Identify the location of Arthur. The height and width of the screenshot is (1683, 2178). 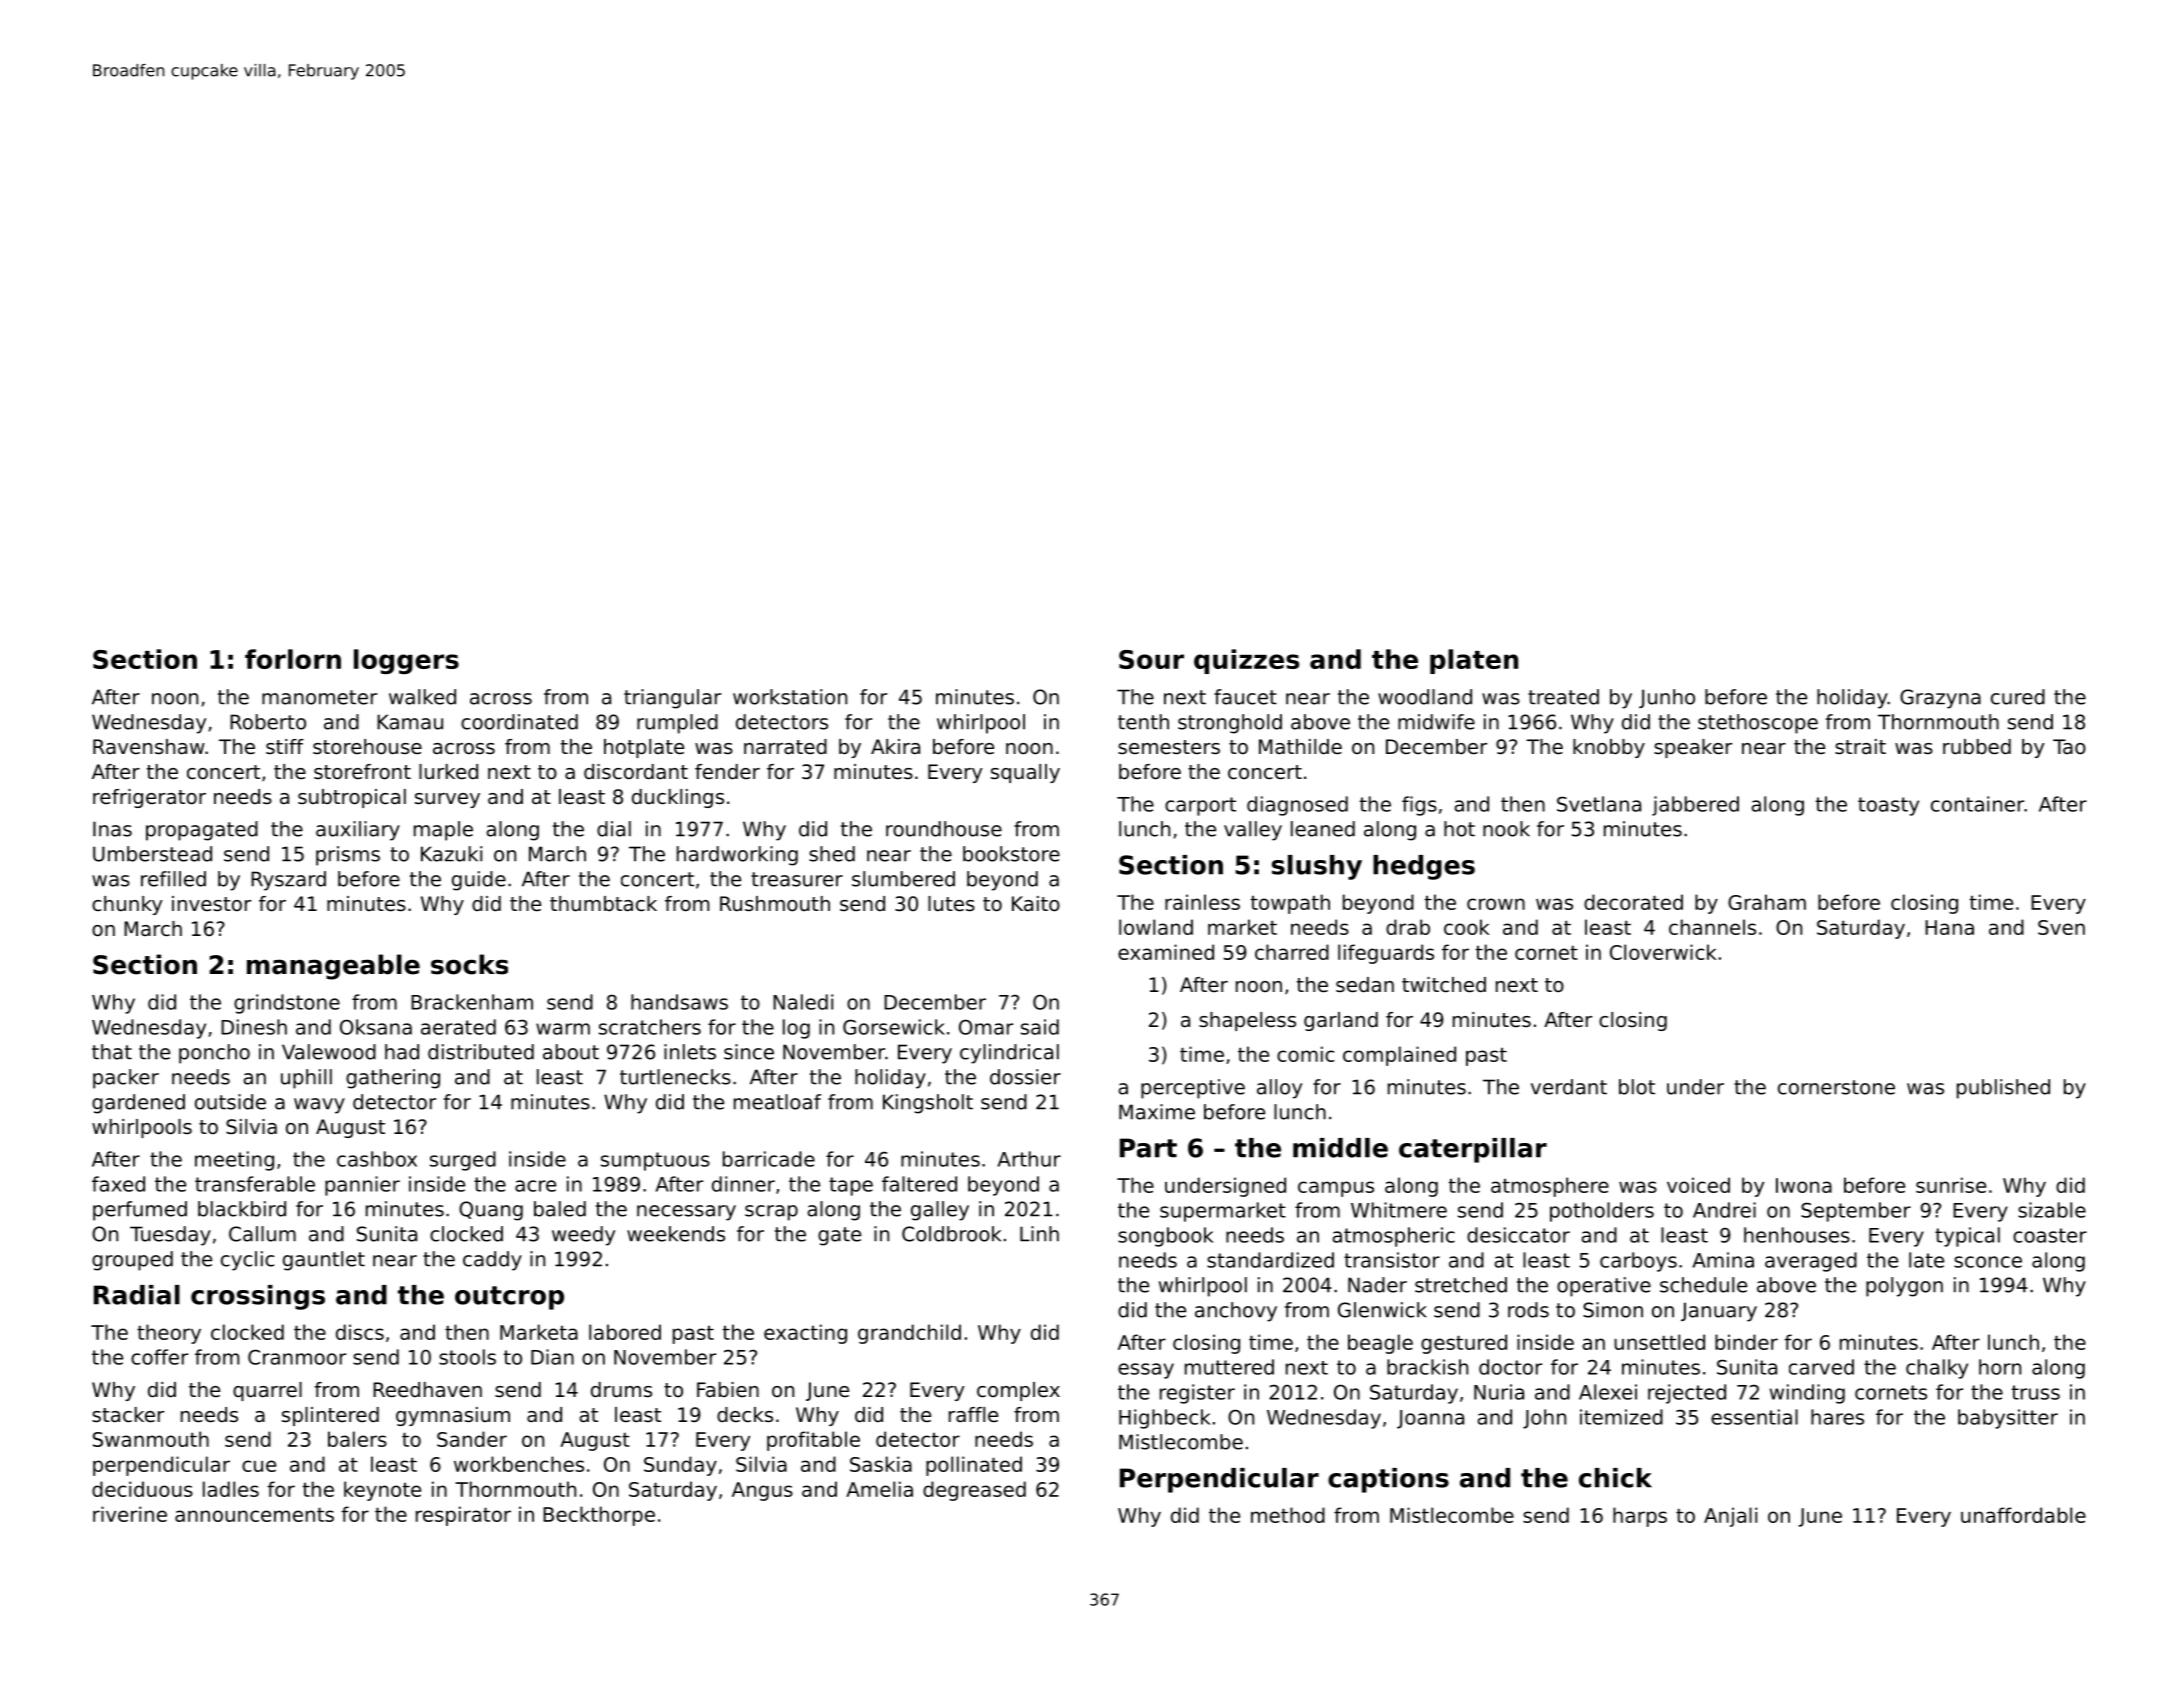
(1029, 1159).
